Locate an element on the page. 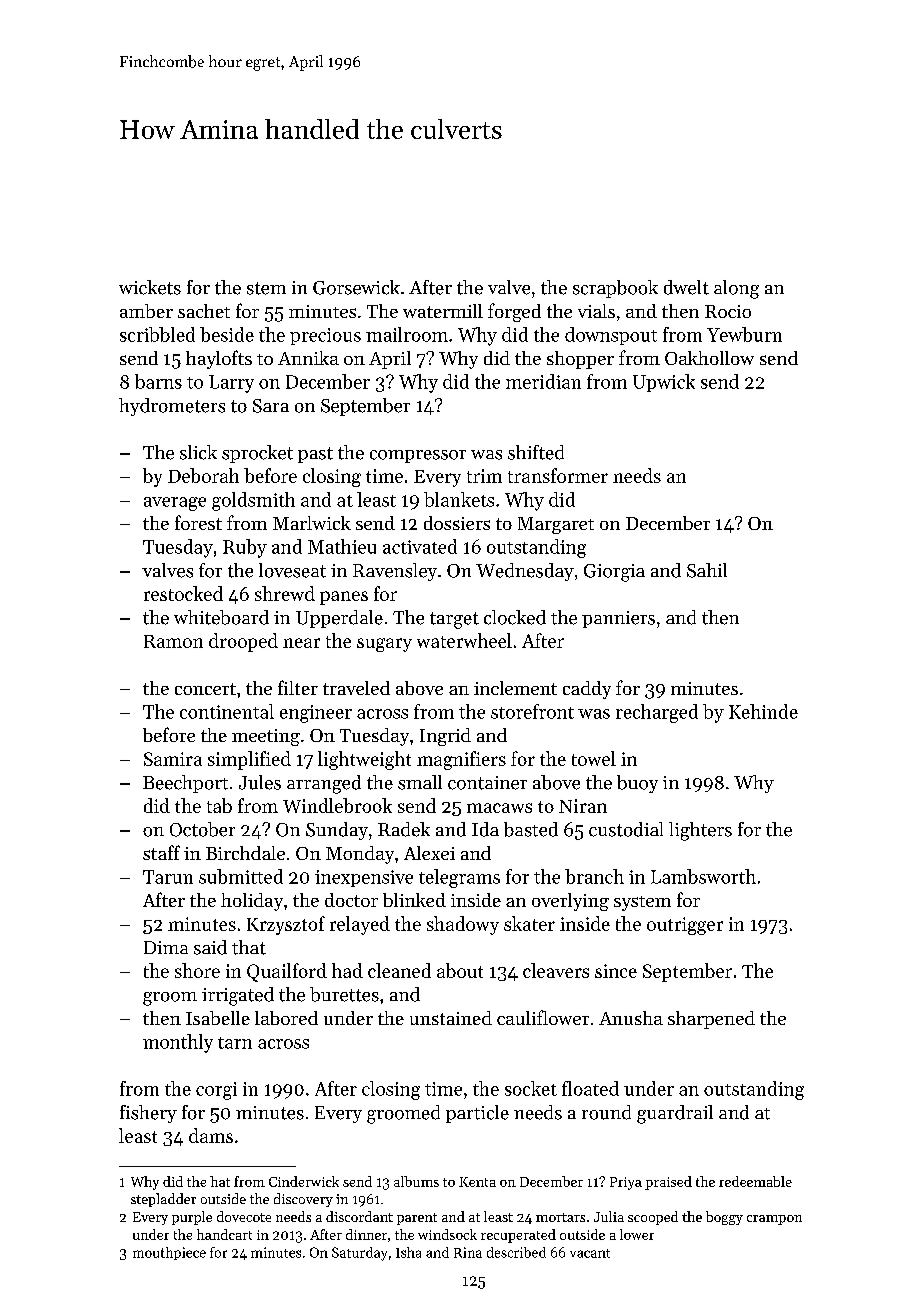  Niran is located at coordinates (583, 806).
